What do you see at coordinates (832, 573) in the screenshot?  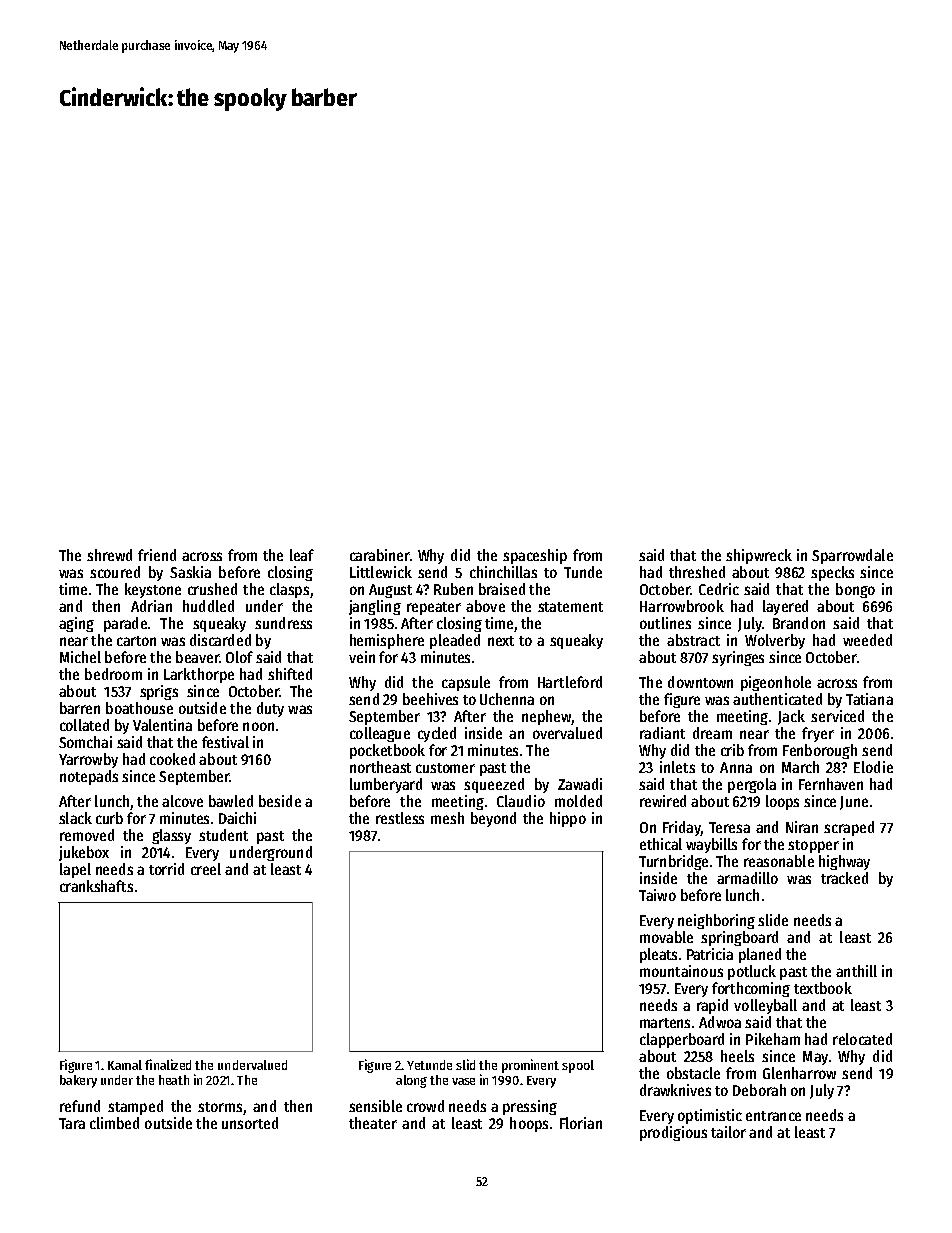 I see `specks` at bounding box center [832, 573].
